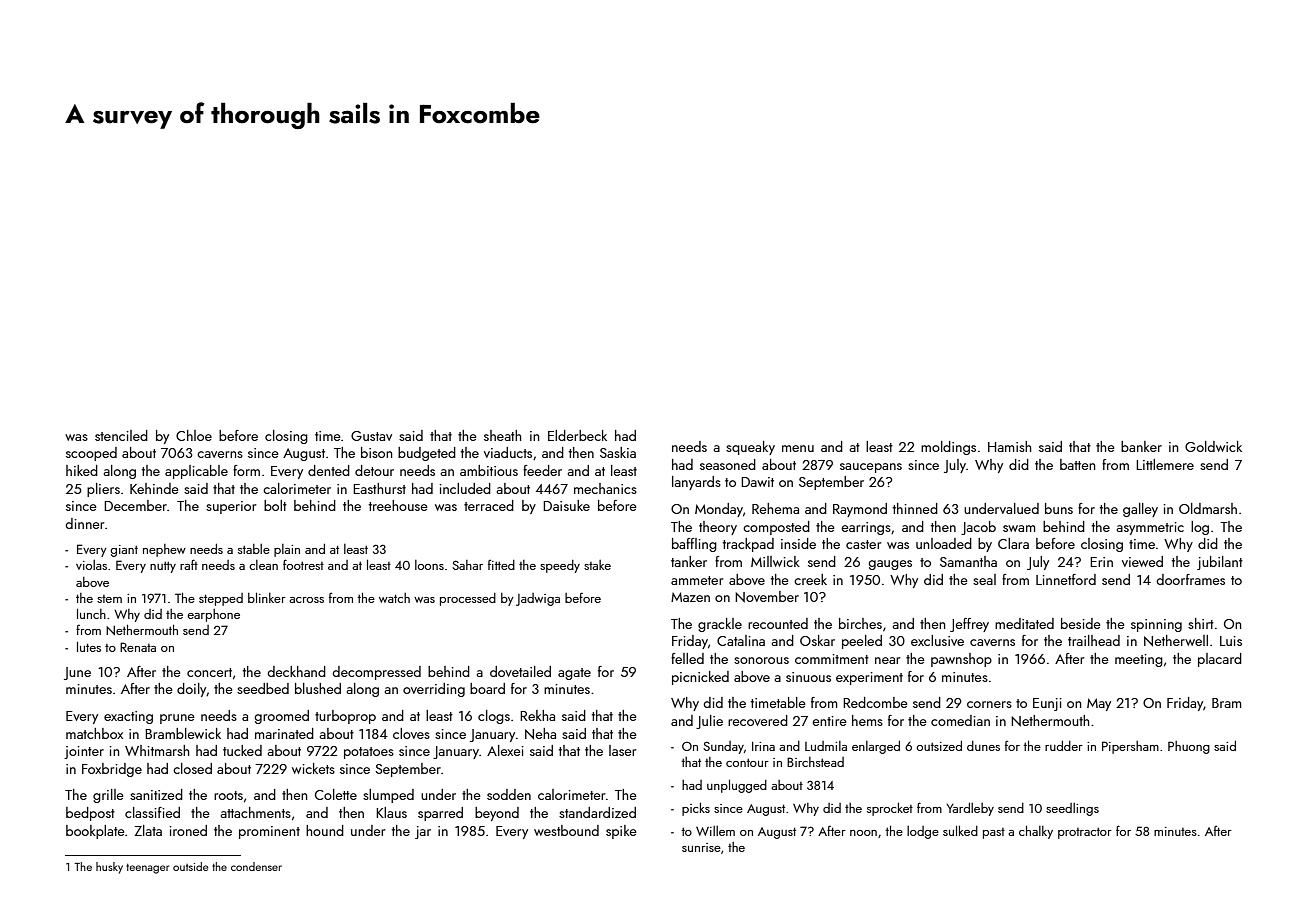 The width and height of the screenshot is (1308, 924). Describe the element at coordinates (1213, 446) in the screenshot. I see `Goldwick` at that location.
